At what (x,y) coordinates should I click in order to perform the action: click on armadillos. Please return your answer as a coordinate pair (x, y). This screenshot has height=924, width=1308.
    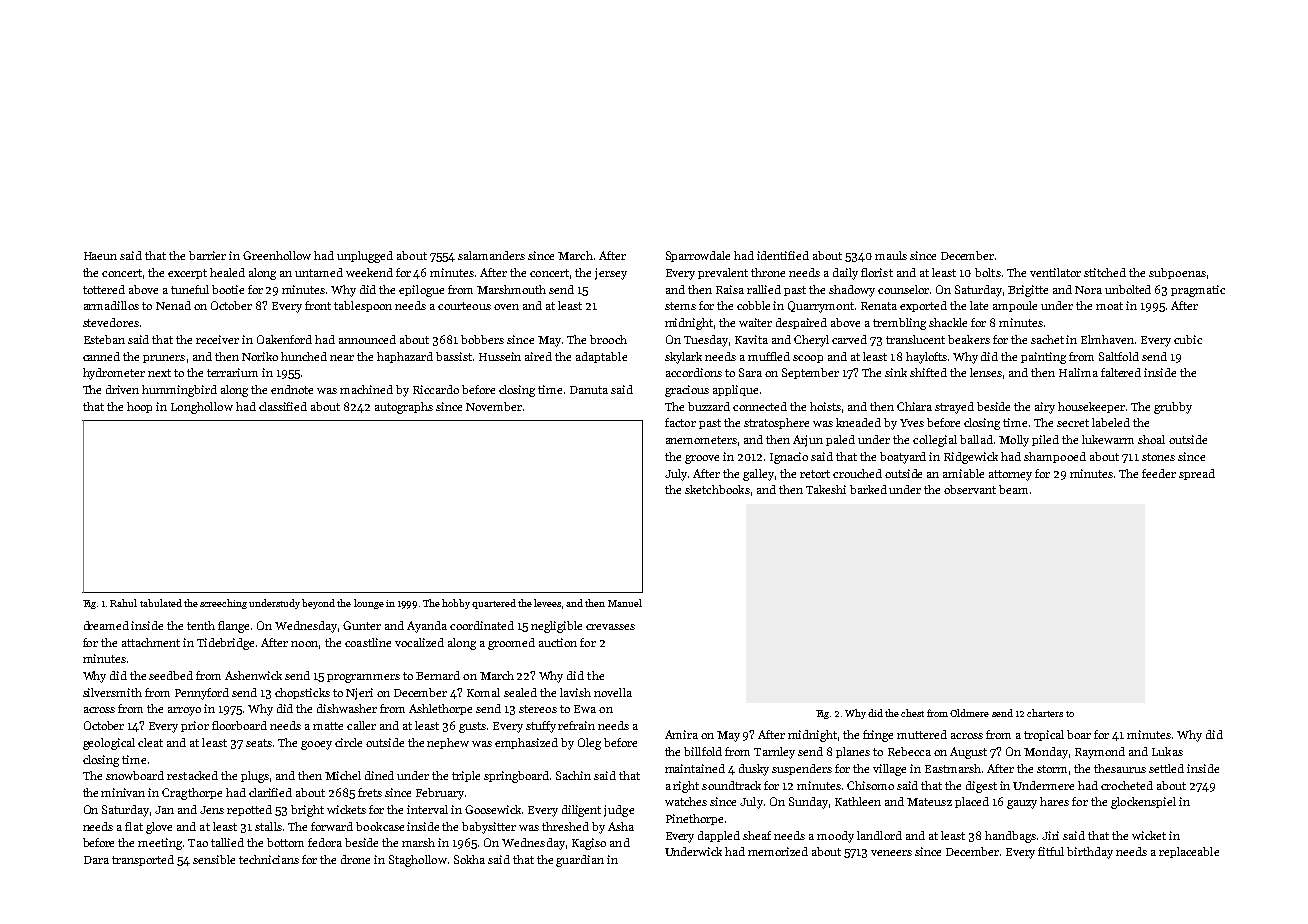
    Looking at the image, I should click on (111, 305).
